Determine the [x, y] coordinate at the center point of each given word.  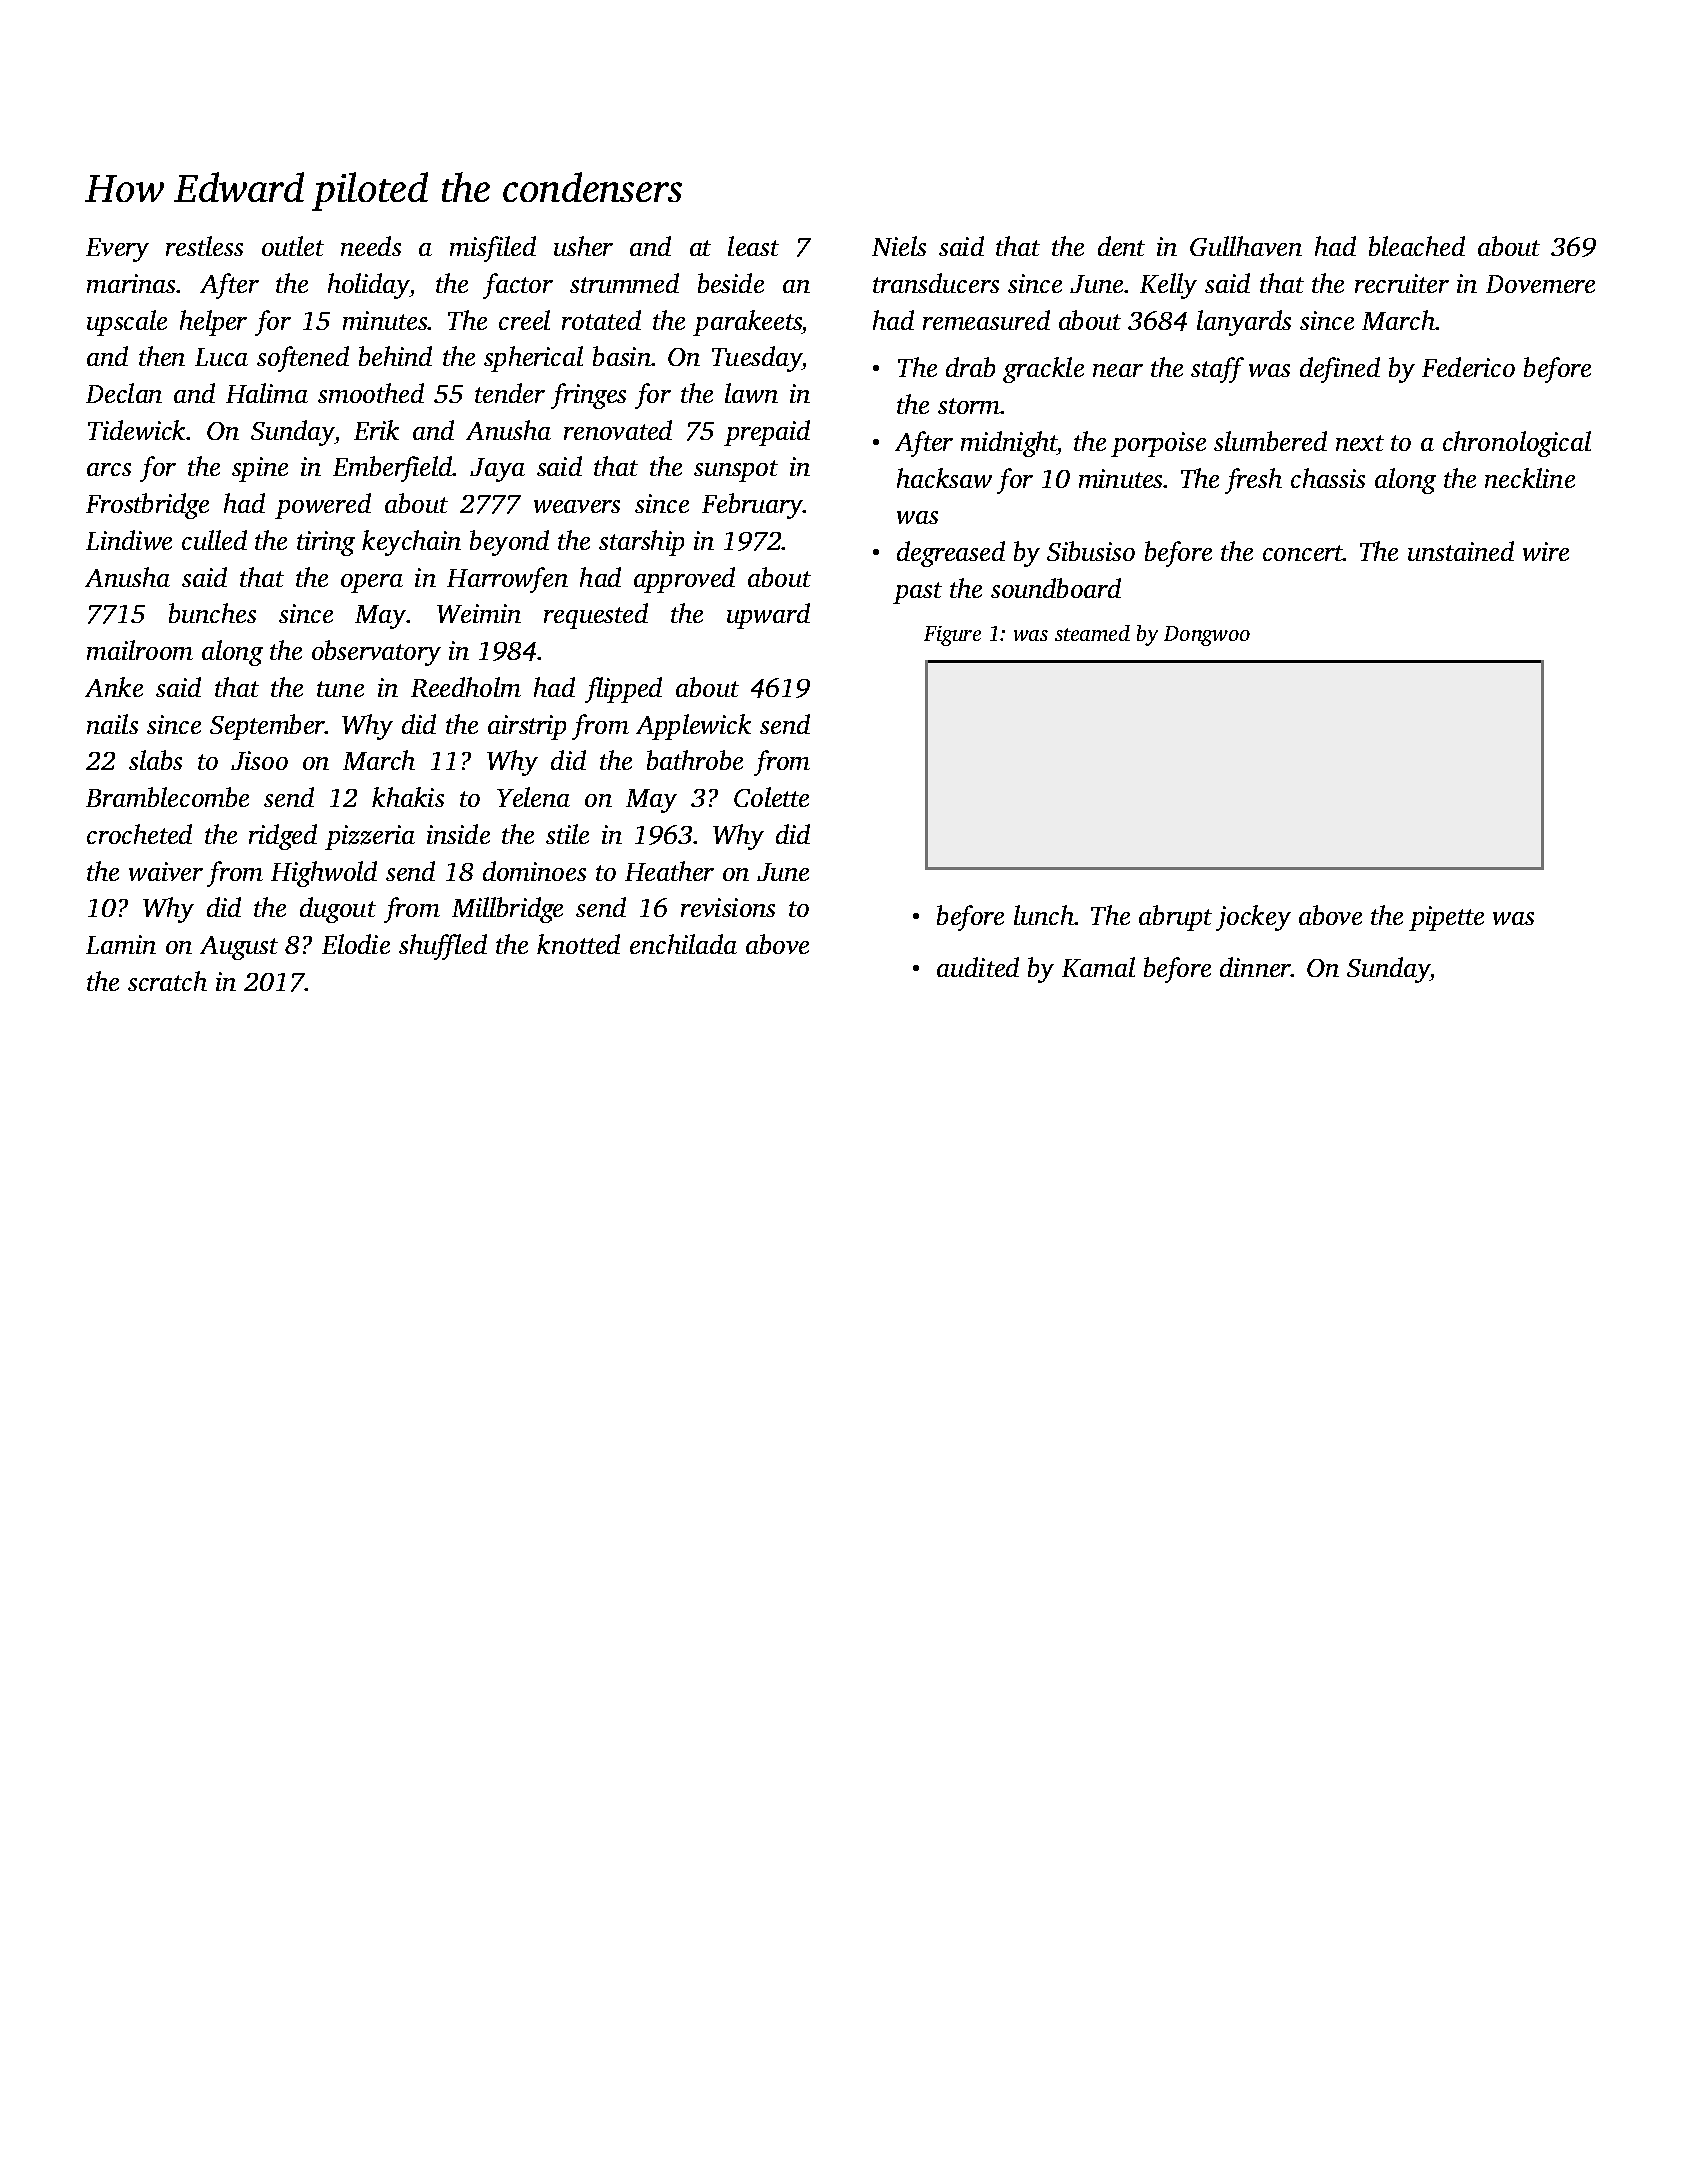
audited [978, 967]
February [753, 506]
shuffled [443, 947]
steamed [1092, 633]
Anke [114, 687]
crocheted [139, 834]
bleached [1417, 246]
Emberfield [393, 469]
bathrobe [695, 760]
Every [117, 250]
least [753, 246]
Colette [771, 797]
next [1360, 443]
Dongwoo [1207, 636]
